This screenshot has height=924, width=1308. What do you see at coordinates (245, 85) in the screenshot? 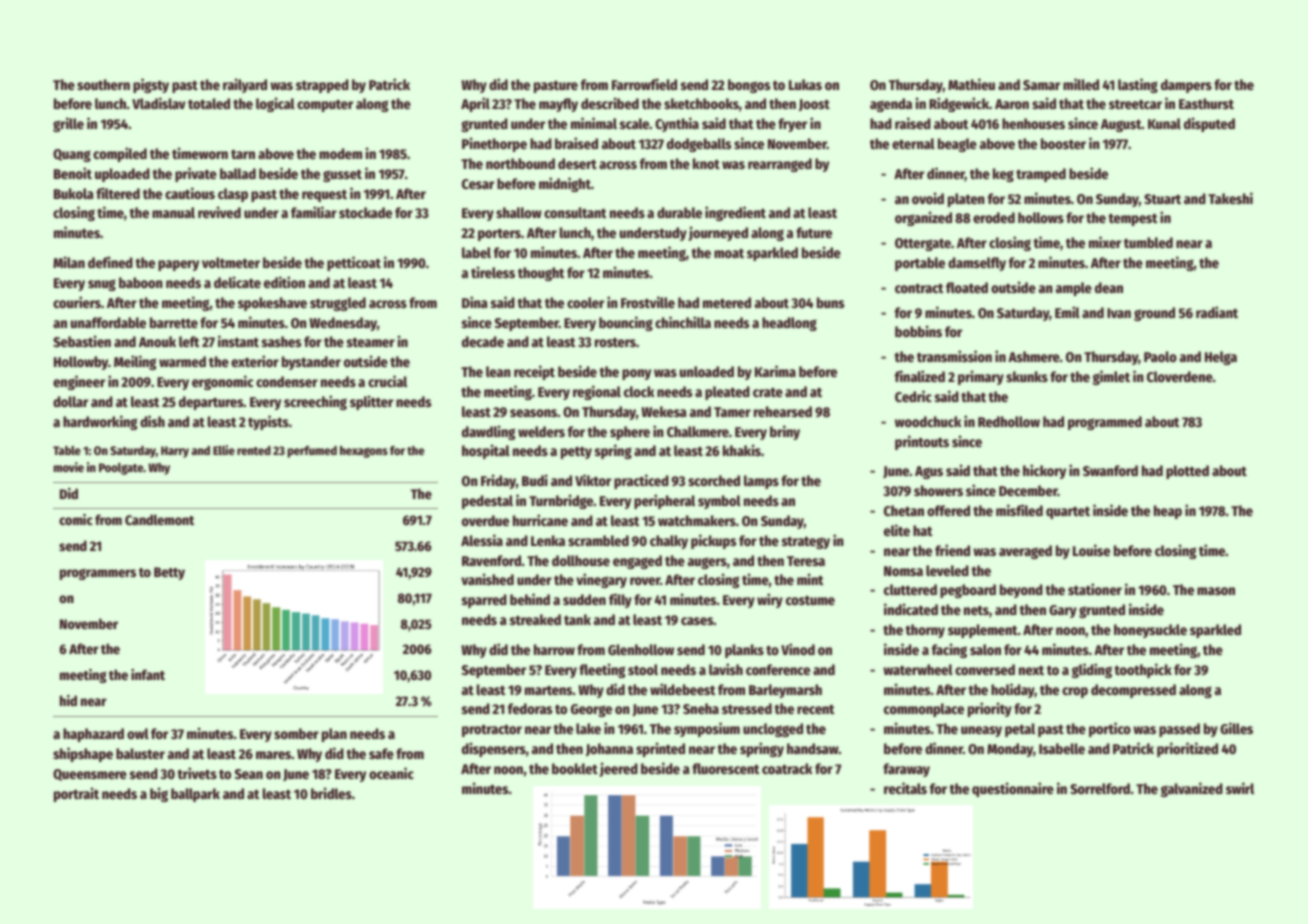
I see `railyard` at bounding box center [245, 85].
